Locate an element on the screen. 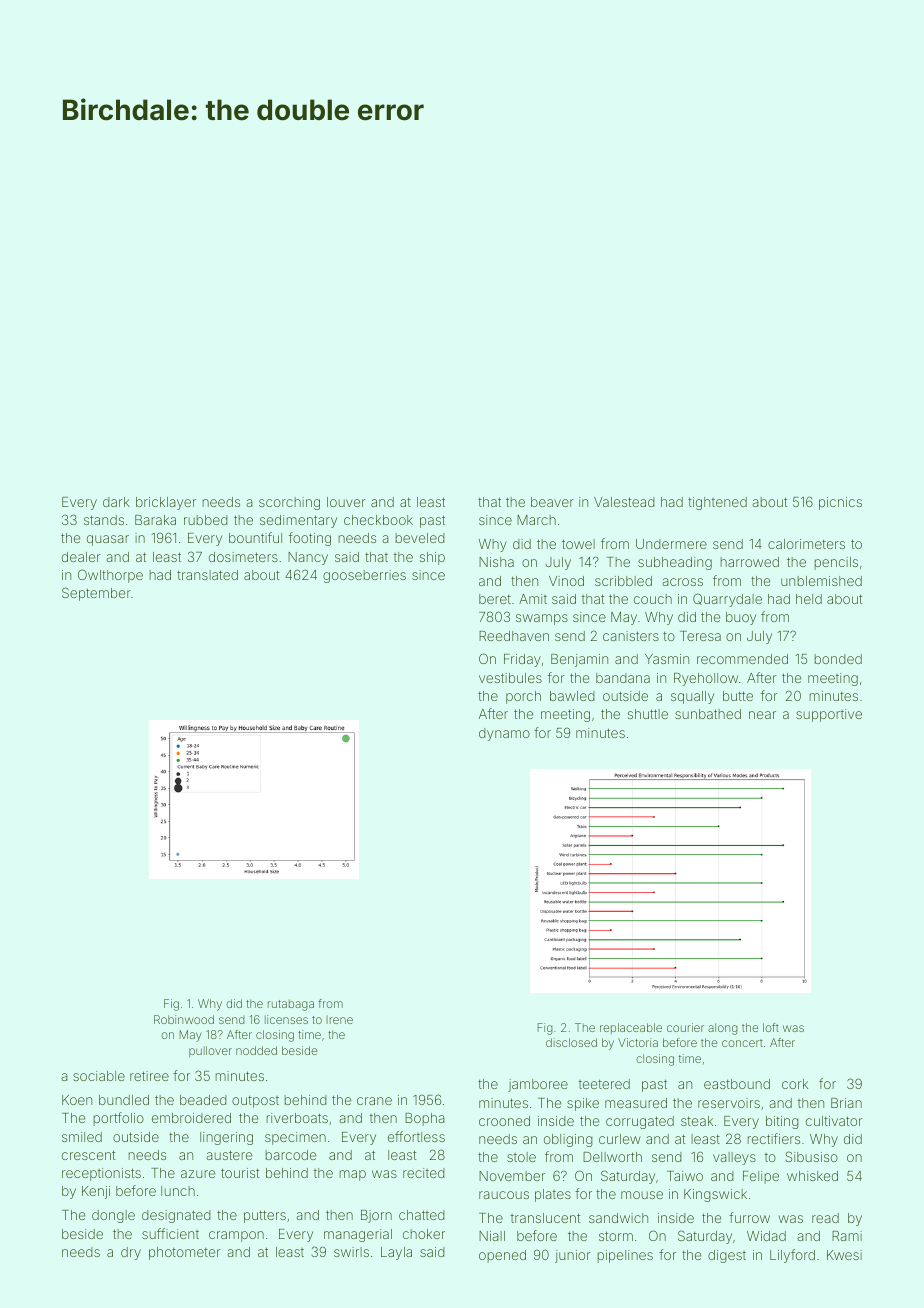  replaceable is located at coordinates (631, 1028).
